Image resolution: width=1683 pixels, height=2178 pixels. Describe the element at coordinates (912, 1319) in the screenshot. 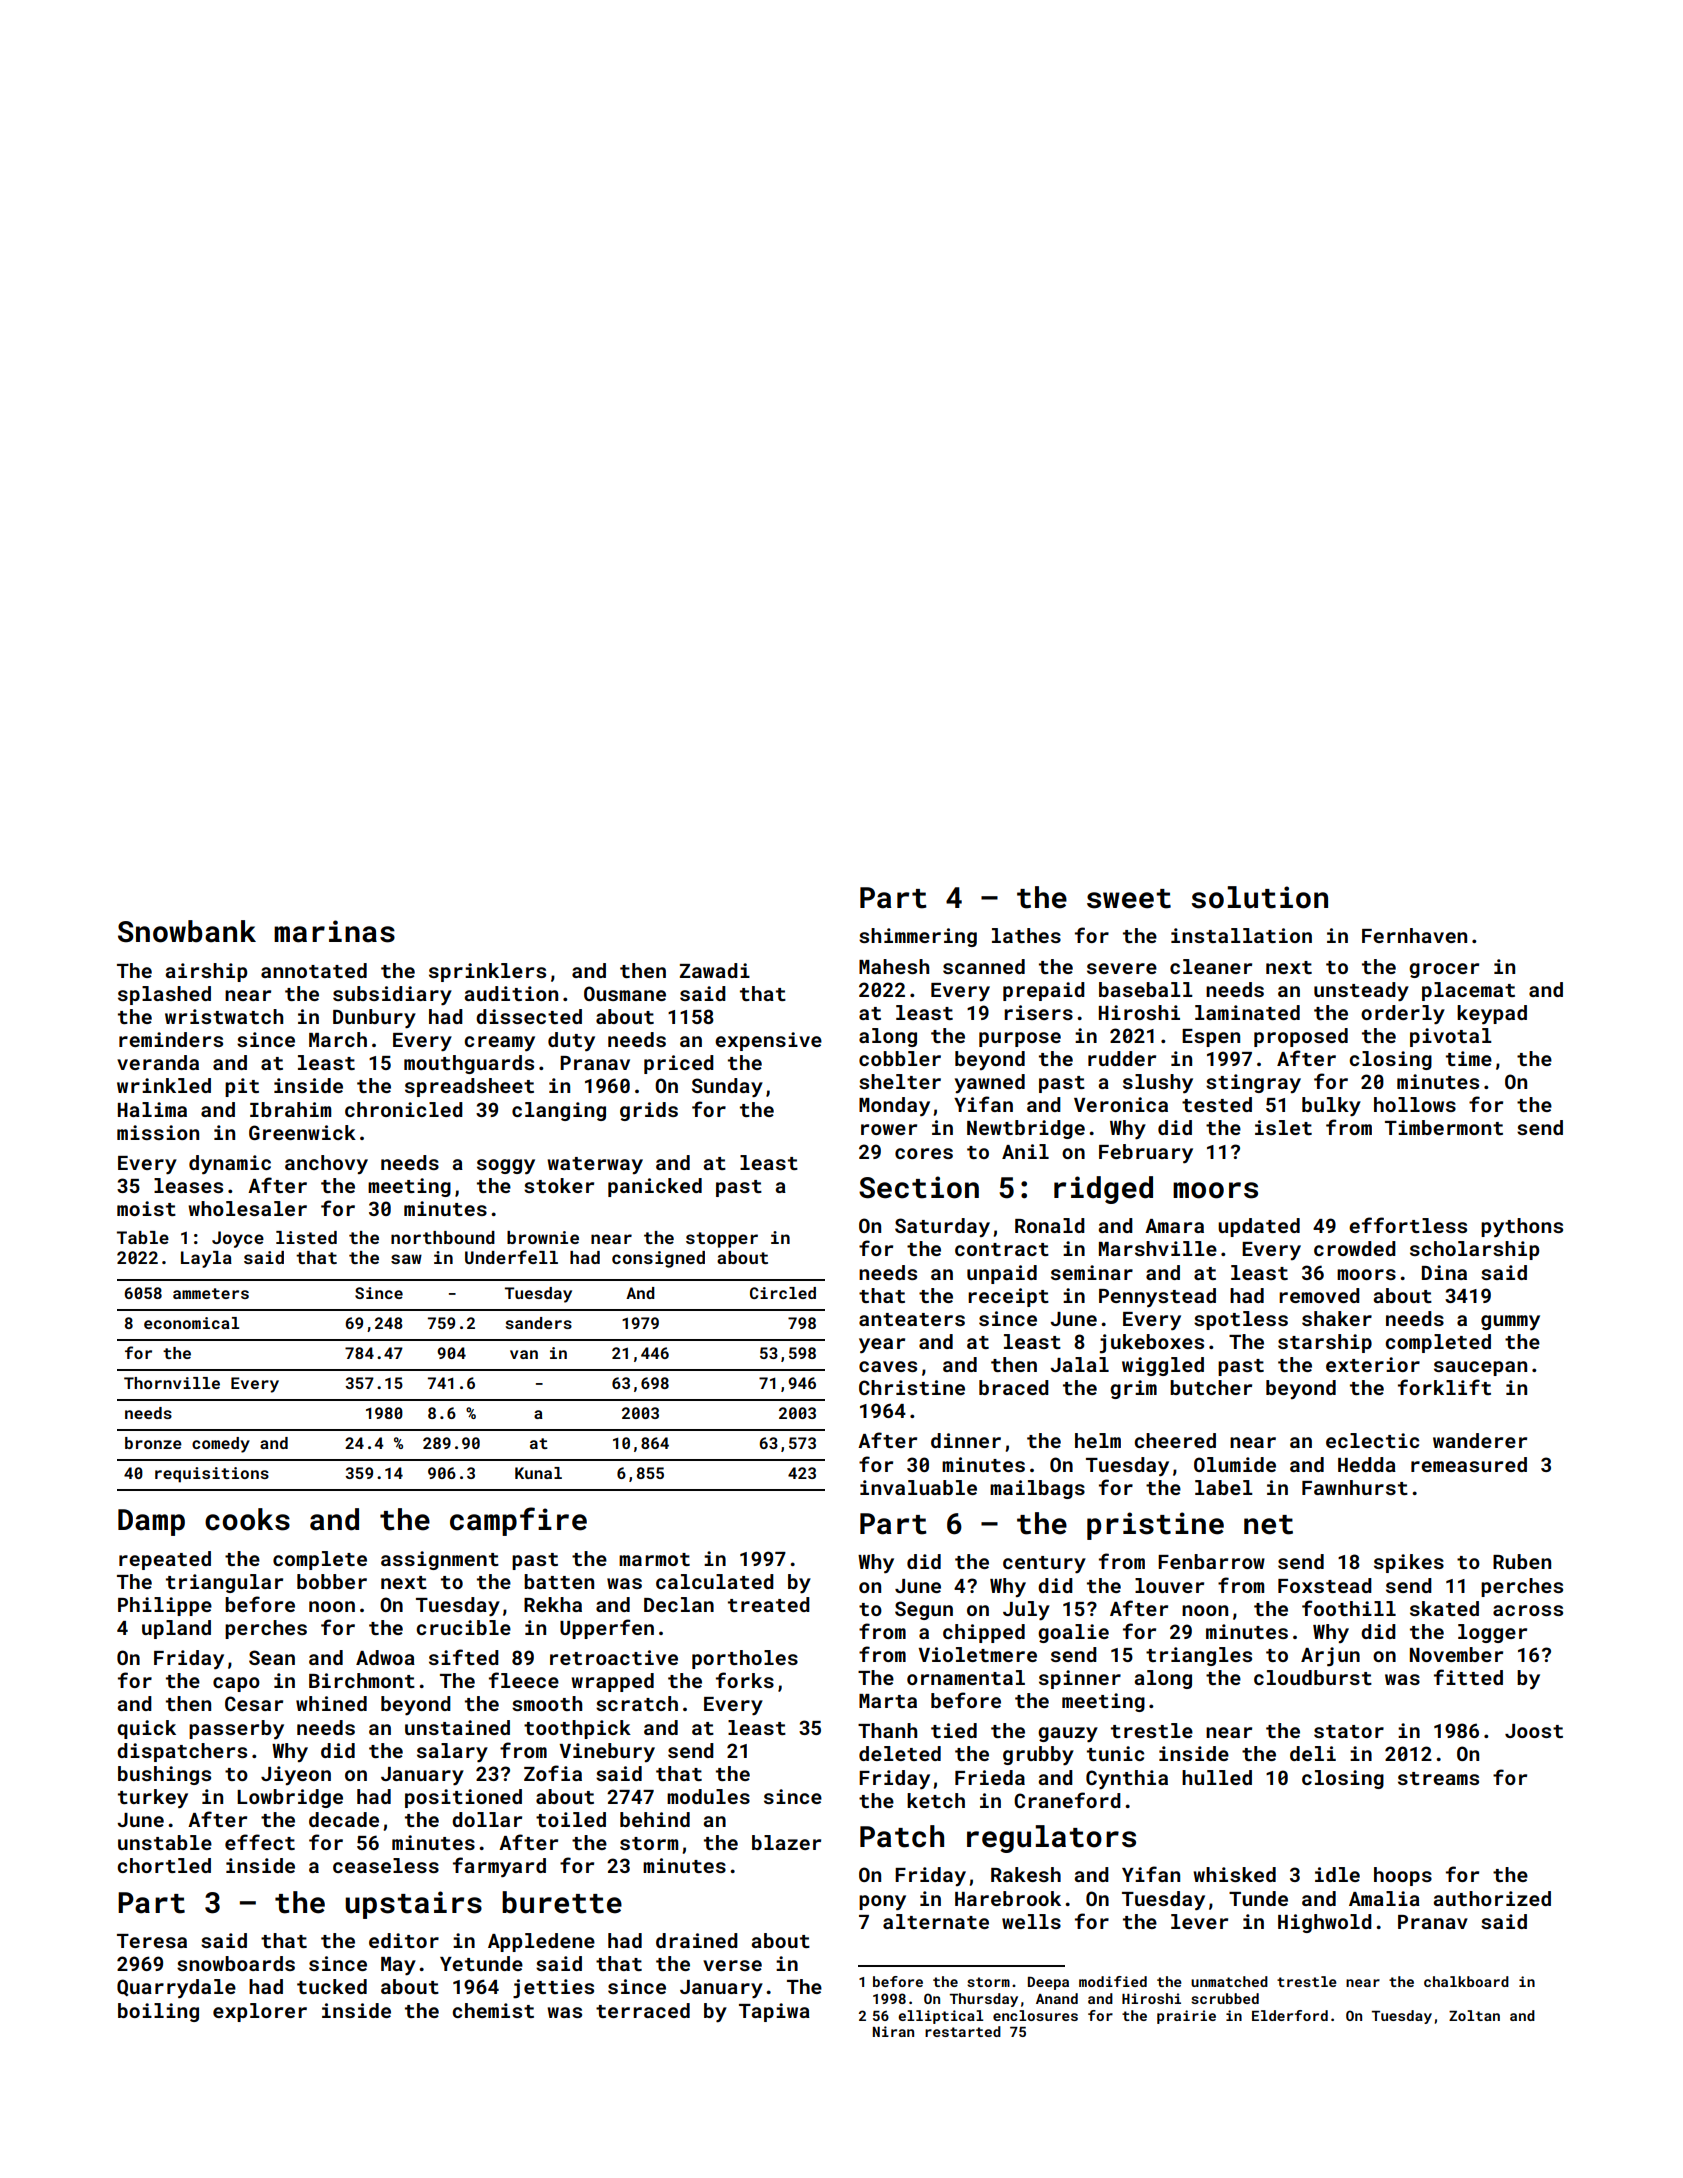

I see `anteaters` at that location.
